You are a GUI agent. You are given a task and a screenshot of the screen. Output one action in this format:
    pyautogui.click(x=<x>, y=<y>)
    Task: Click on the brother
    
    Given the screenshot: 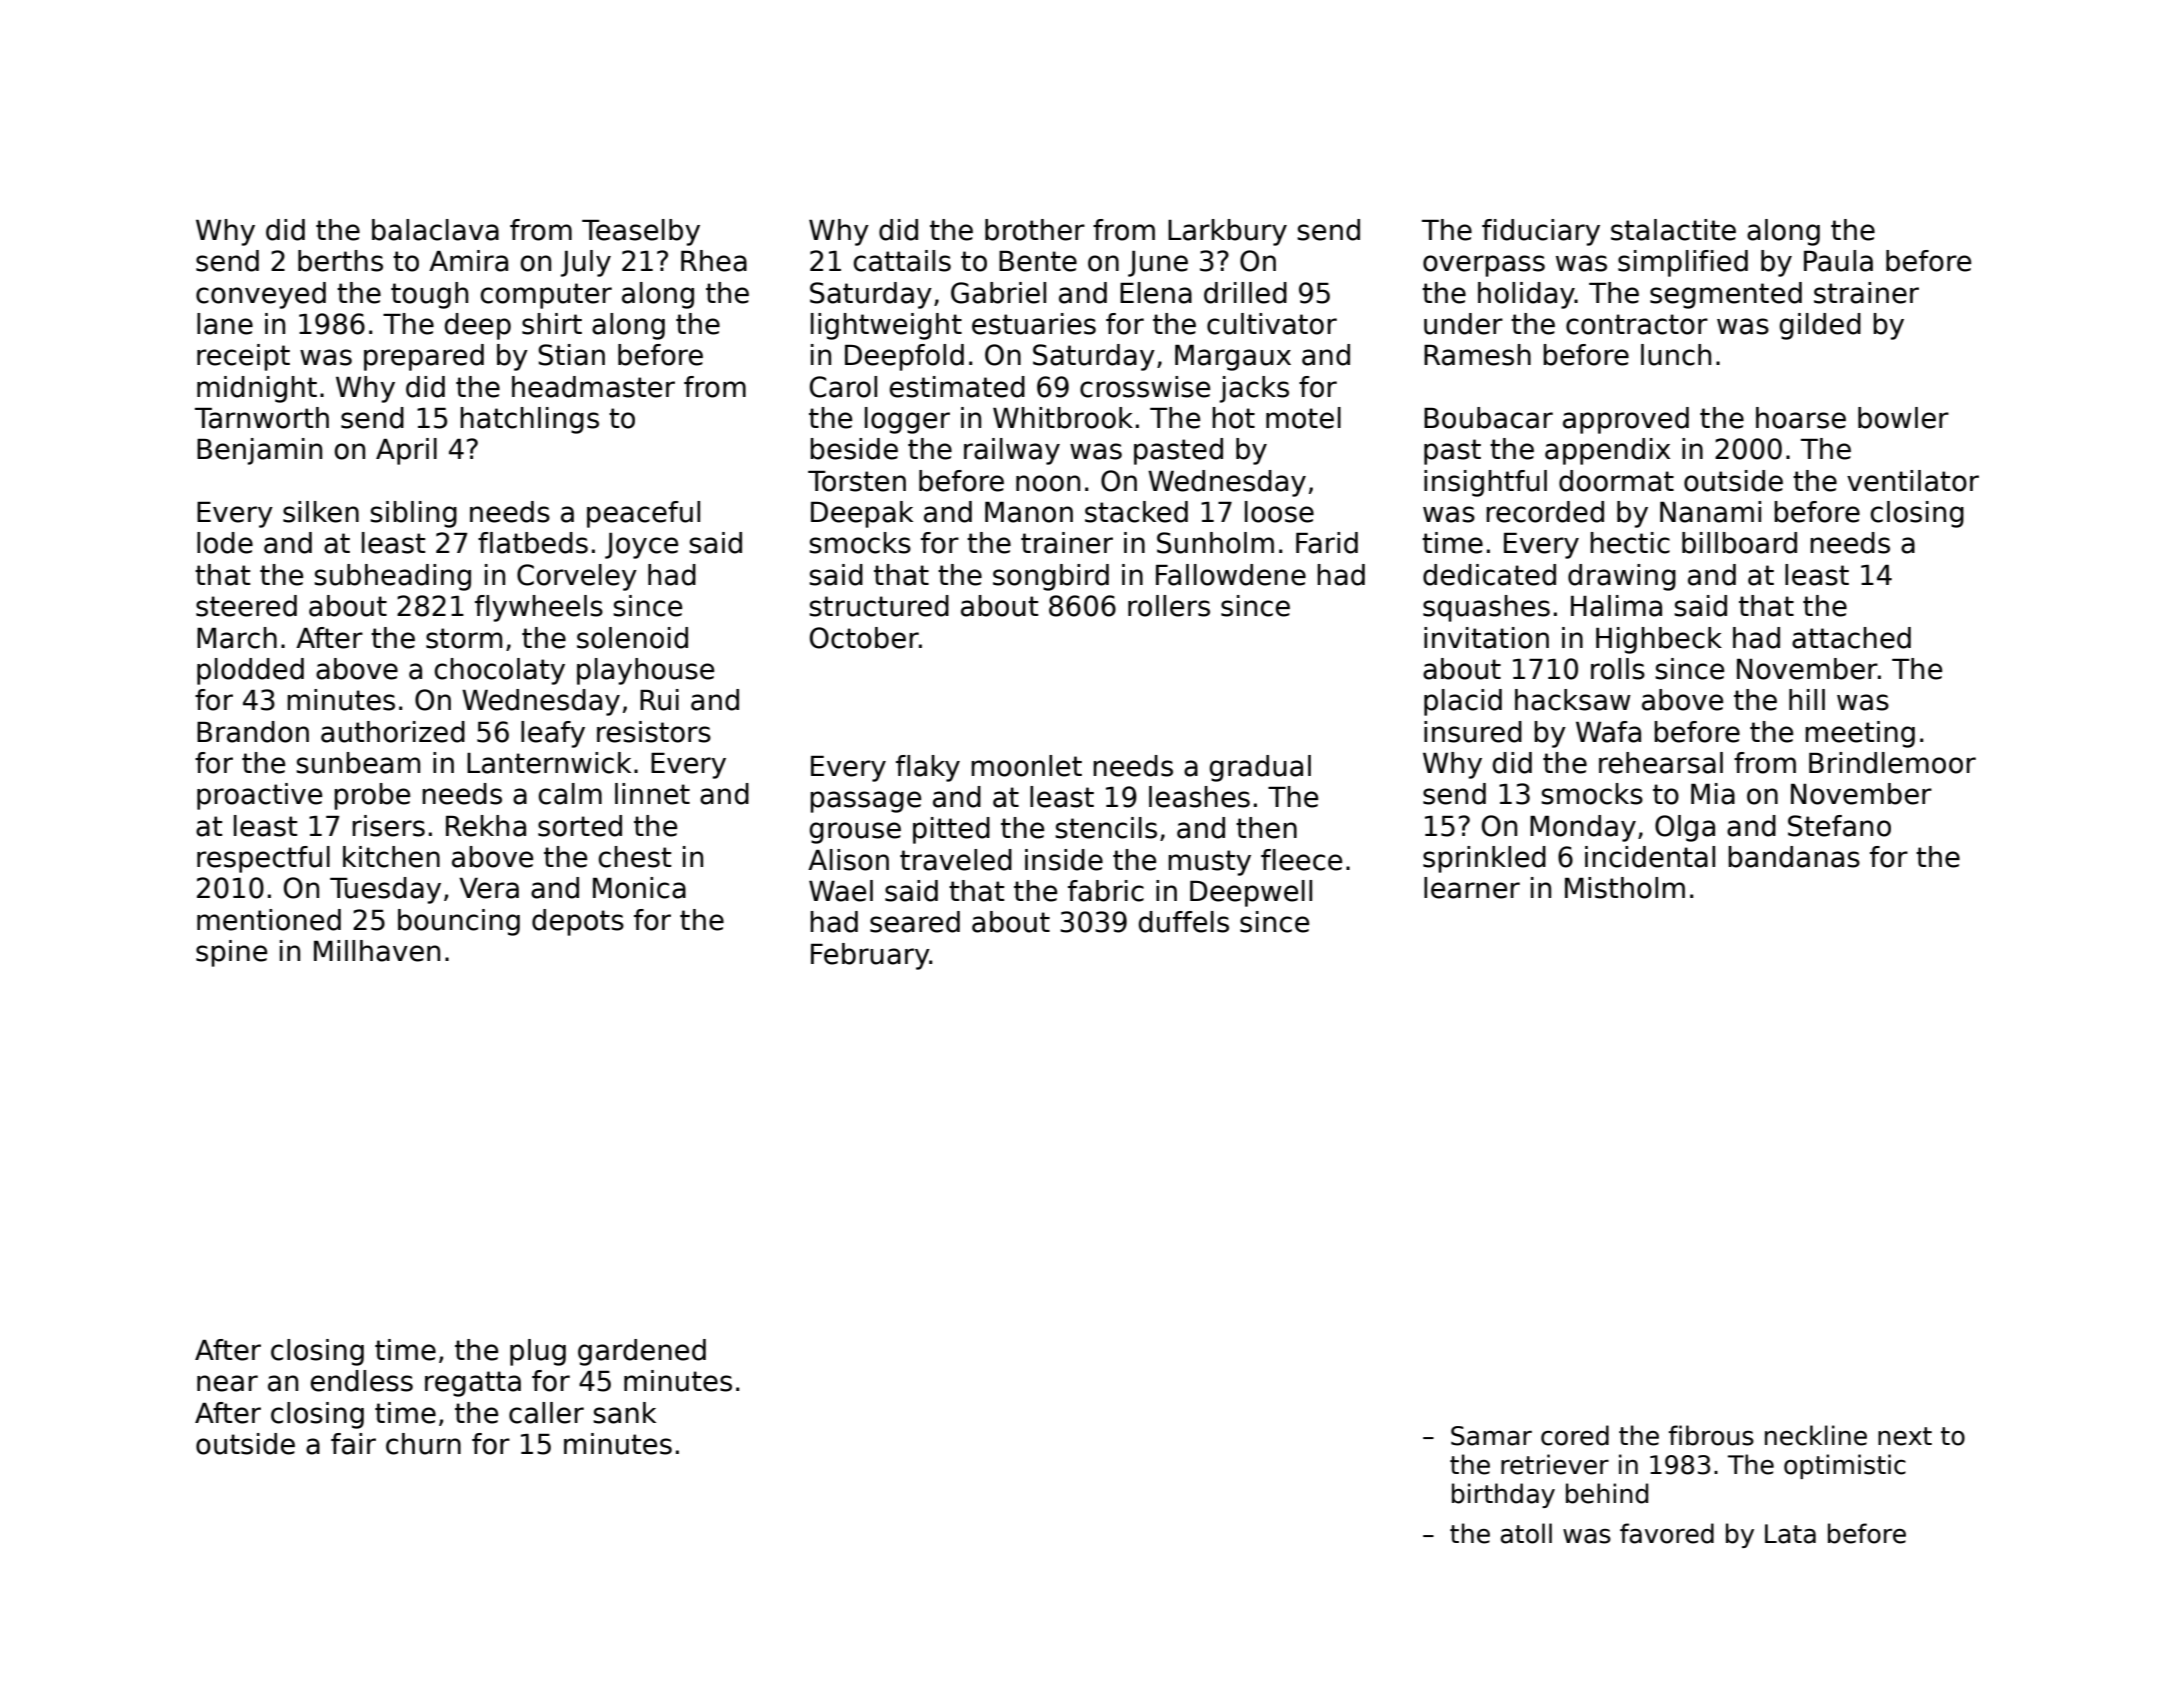 What is the action you would take?
    pyautogui.click(x=1035, y=230)
